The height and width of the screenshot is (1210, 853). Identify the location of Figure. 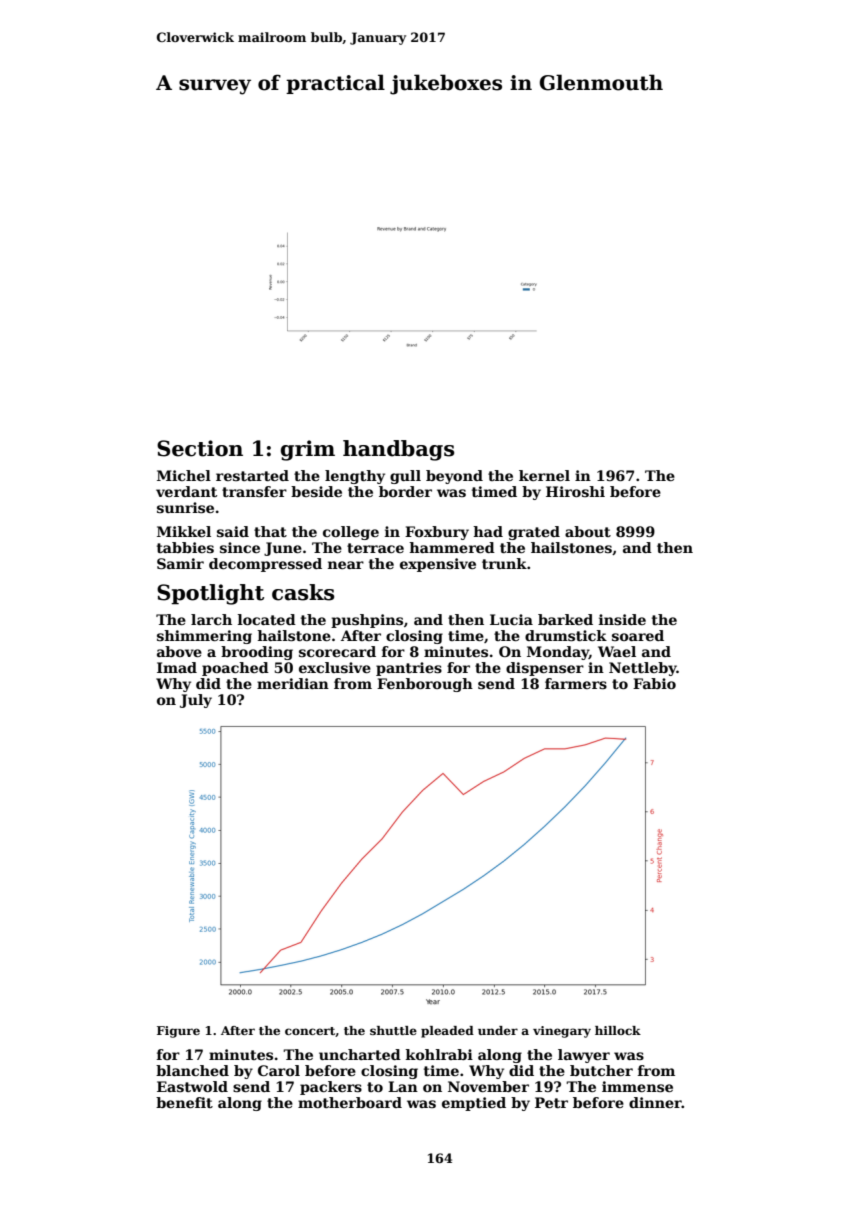
(178, 1032).
